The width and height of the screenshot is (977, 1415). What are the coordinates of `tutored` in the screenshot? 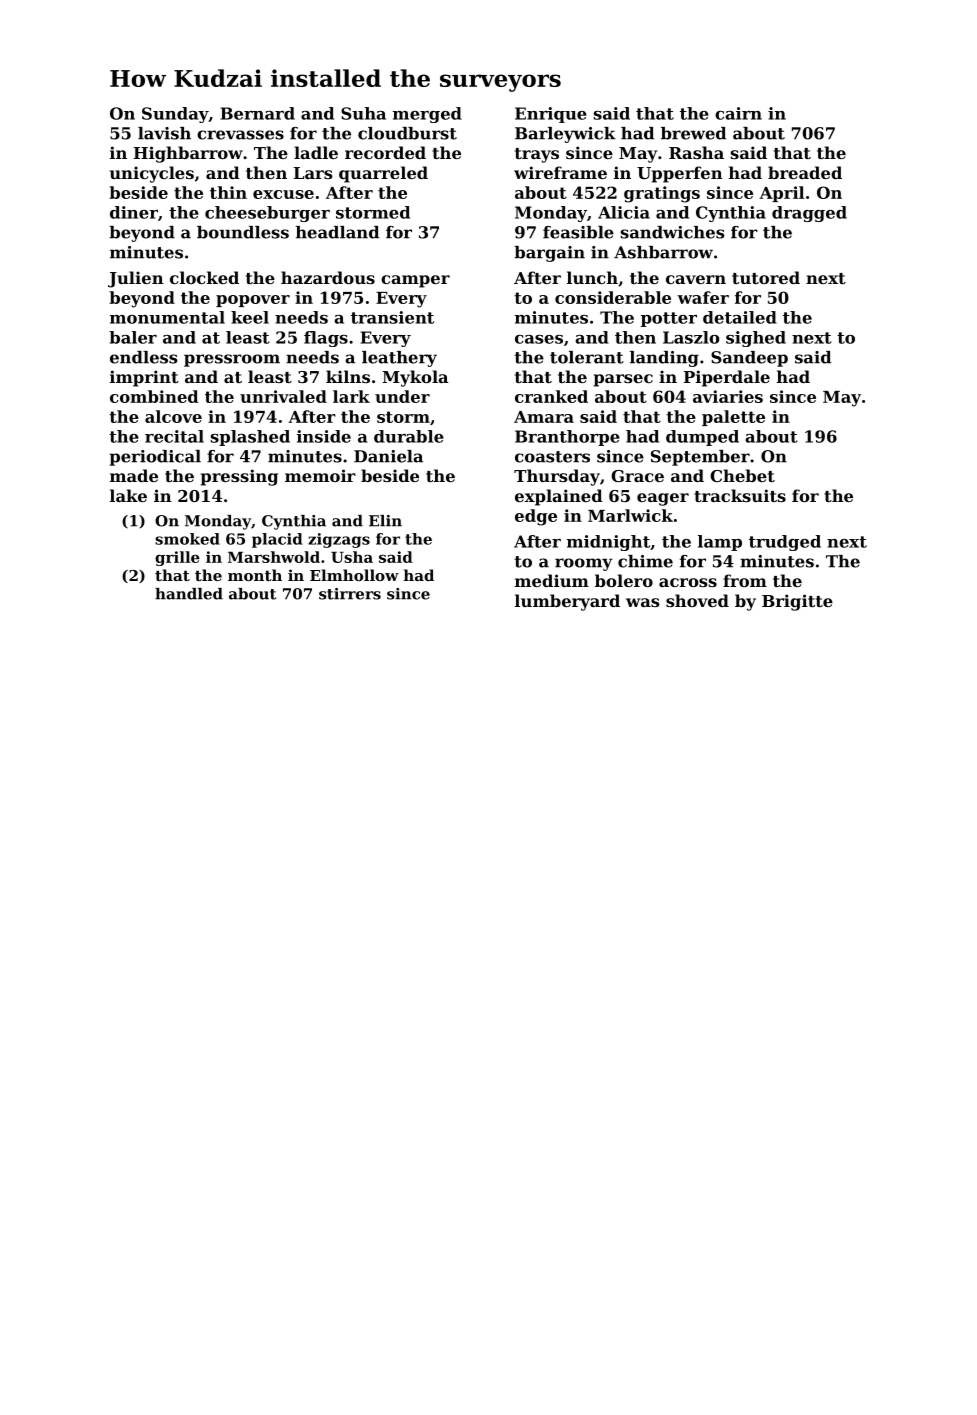 It's located at (766, 277).
